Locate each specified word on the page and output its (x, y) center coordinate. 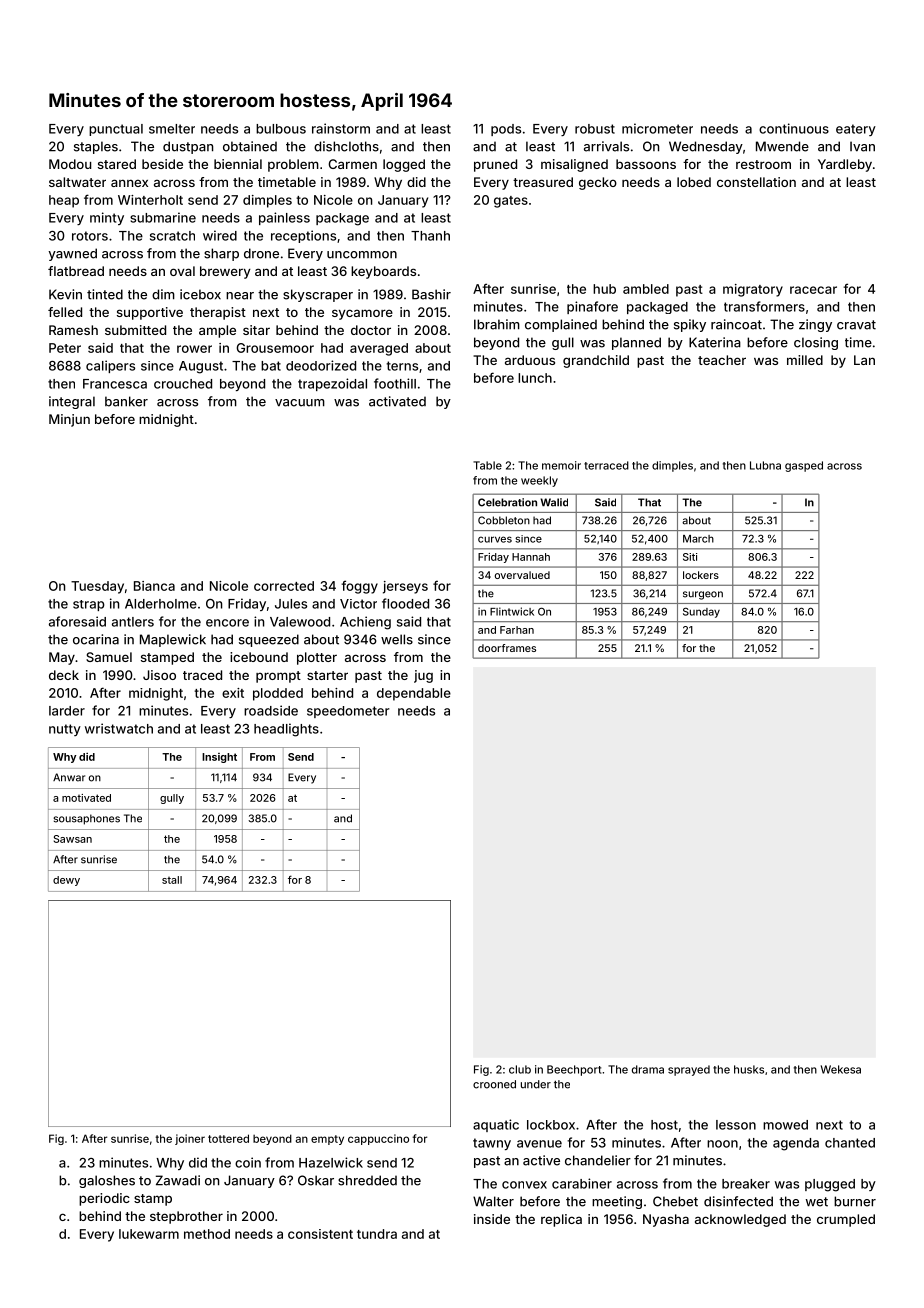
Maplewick (173, 640)
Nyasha (666, 1220)
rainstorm (341, 128)
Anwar (69, 777)
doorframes (507, 648)
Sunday (701, 612)
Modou (70, 164)
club (520, 1069)
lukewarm (149, 1234)
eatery (856, 130)
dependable (414, 694)
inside (492, 1219)
